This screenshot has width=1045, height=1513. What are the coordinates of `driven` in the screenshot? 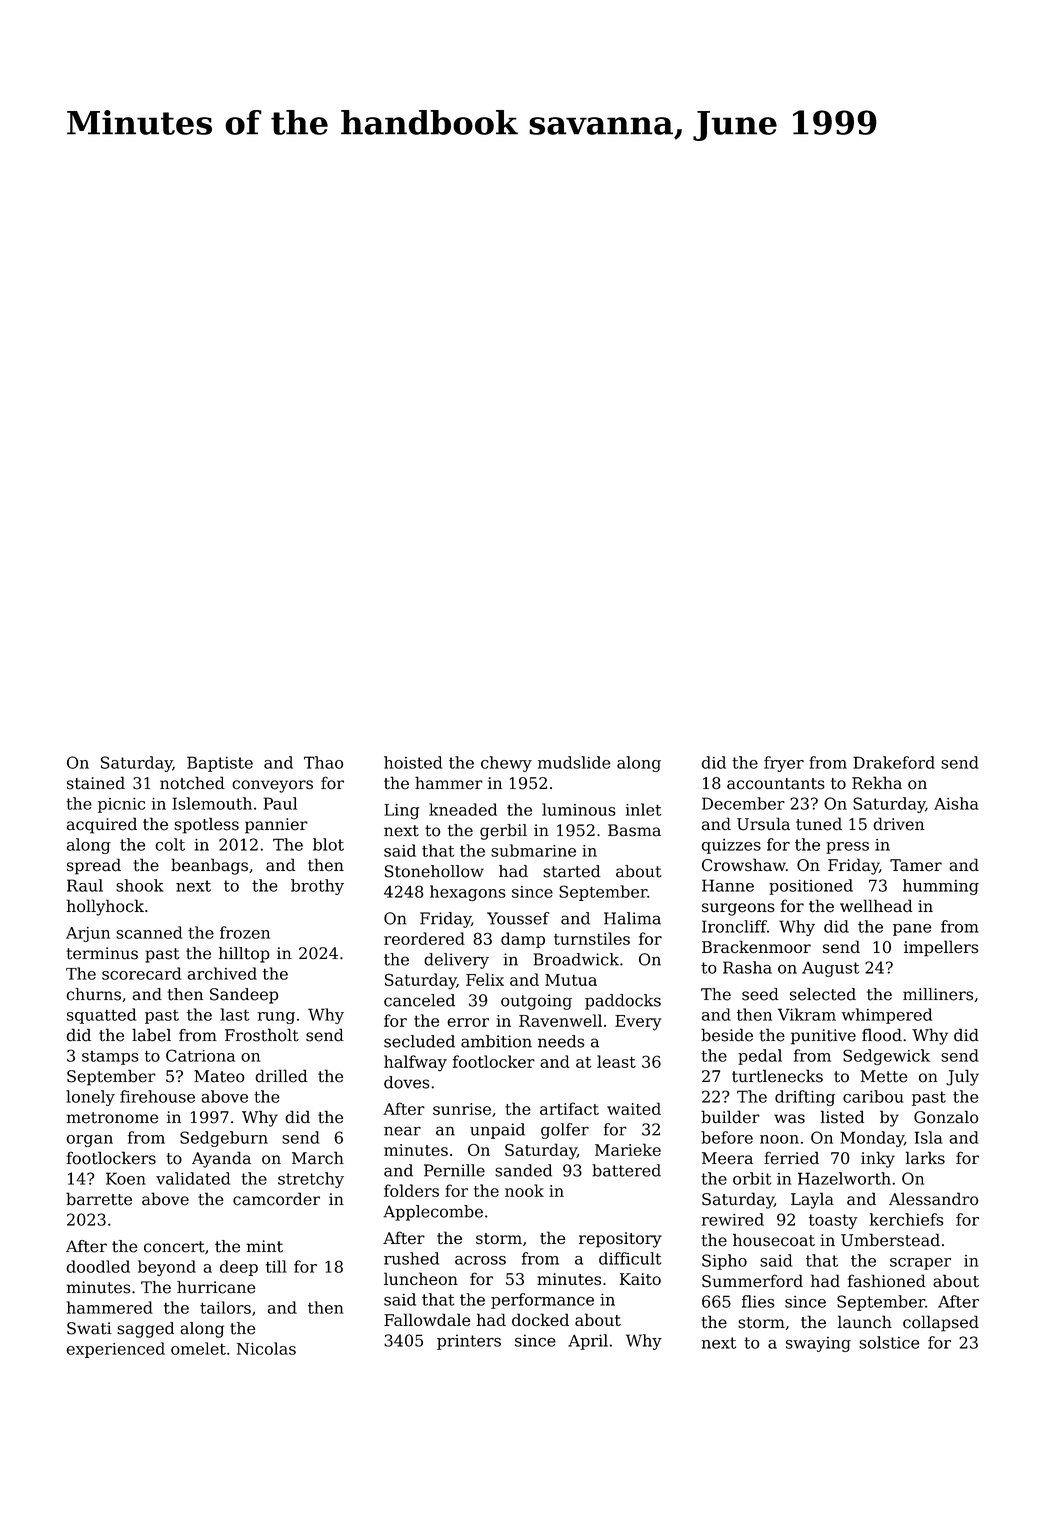 It's located at (898, 824).
